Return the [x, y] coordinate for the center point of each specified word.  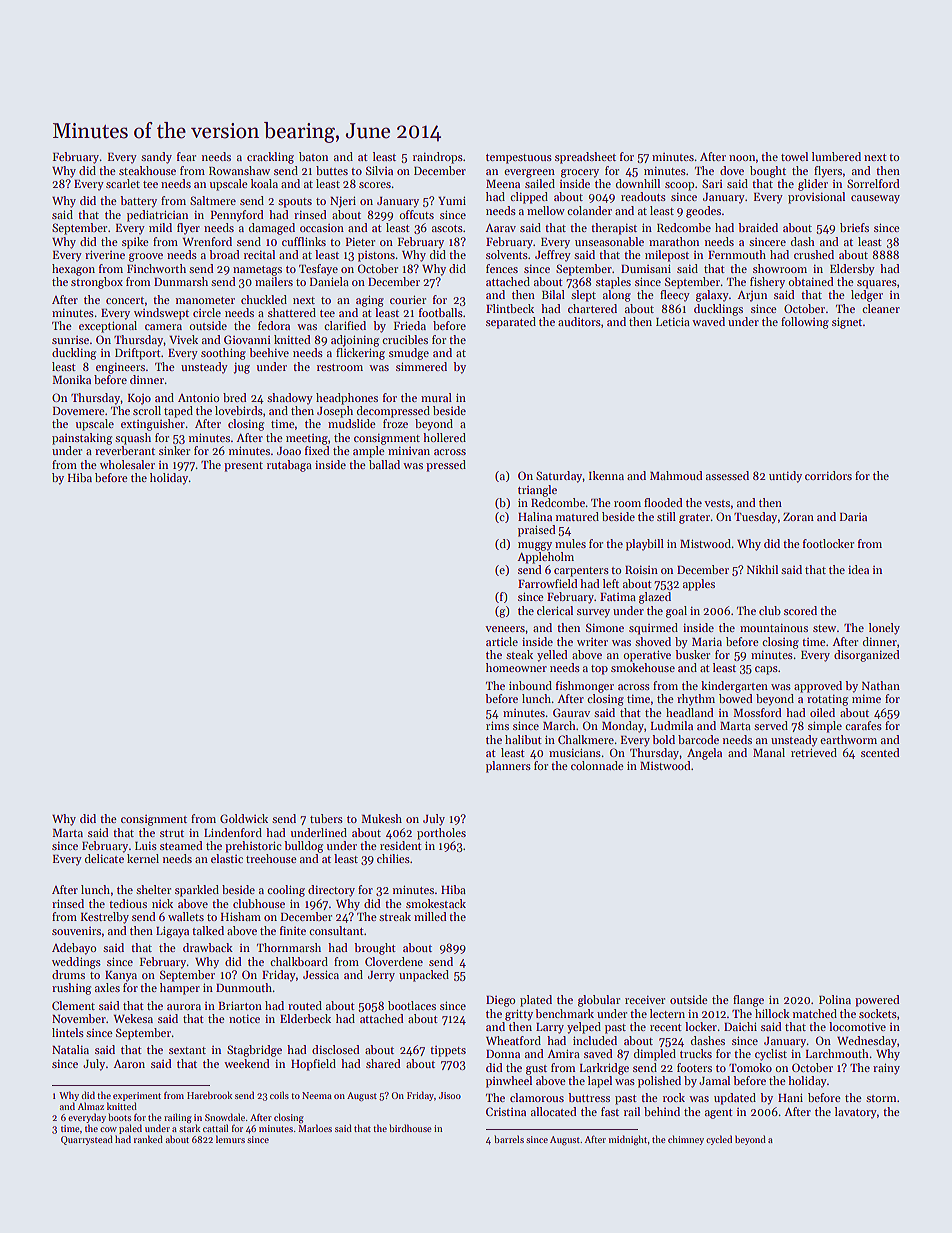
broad [224, 254]
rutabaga [289, 466]
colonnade [597, 765]
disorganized [866, 656]
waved [708, 321]
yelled [552, 656]
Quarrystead [87, 1140]
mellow [546, 210]
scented [880, 752]
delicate [104, 858]
